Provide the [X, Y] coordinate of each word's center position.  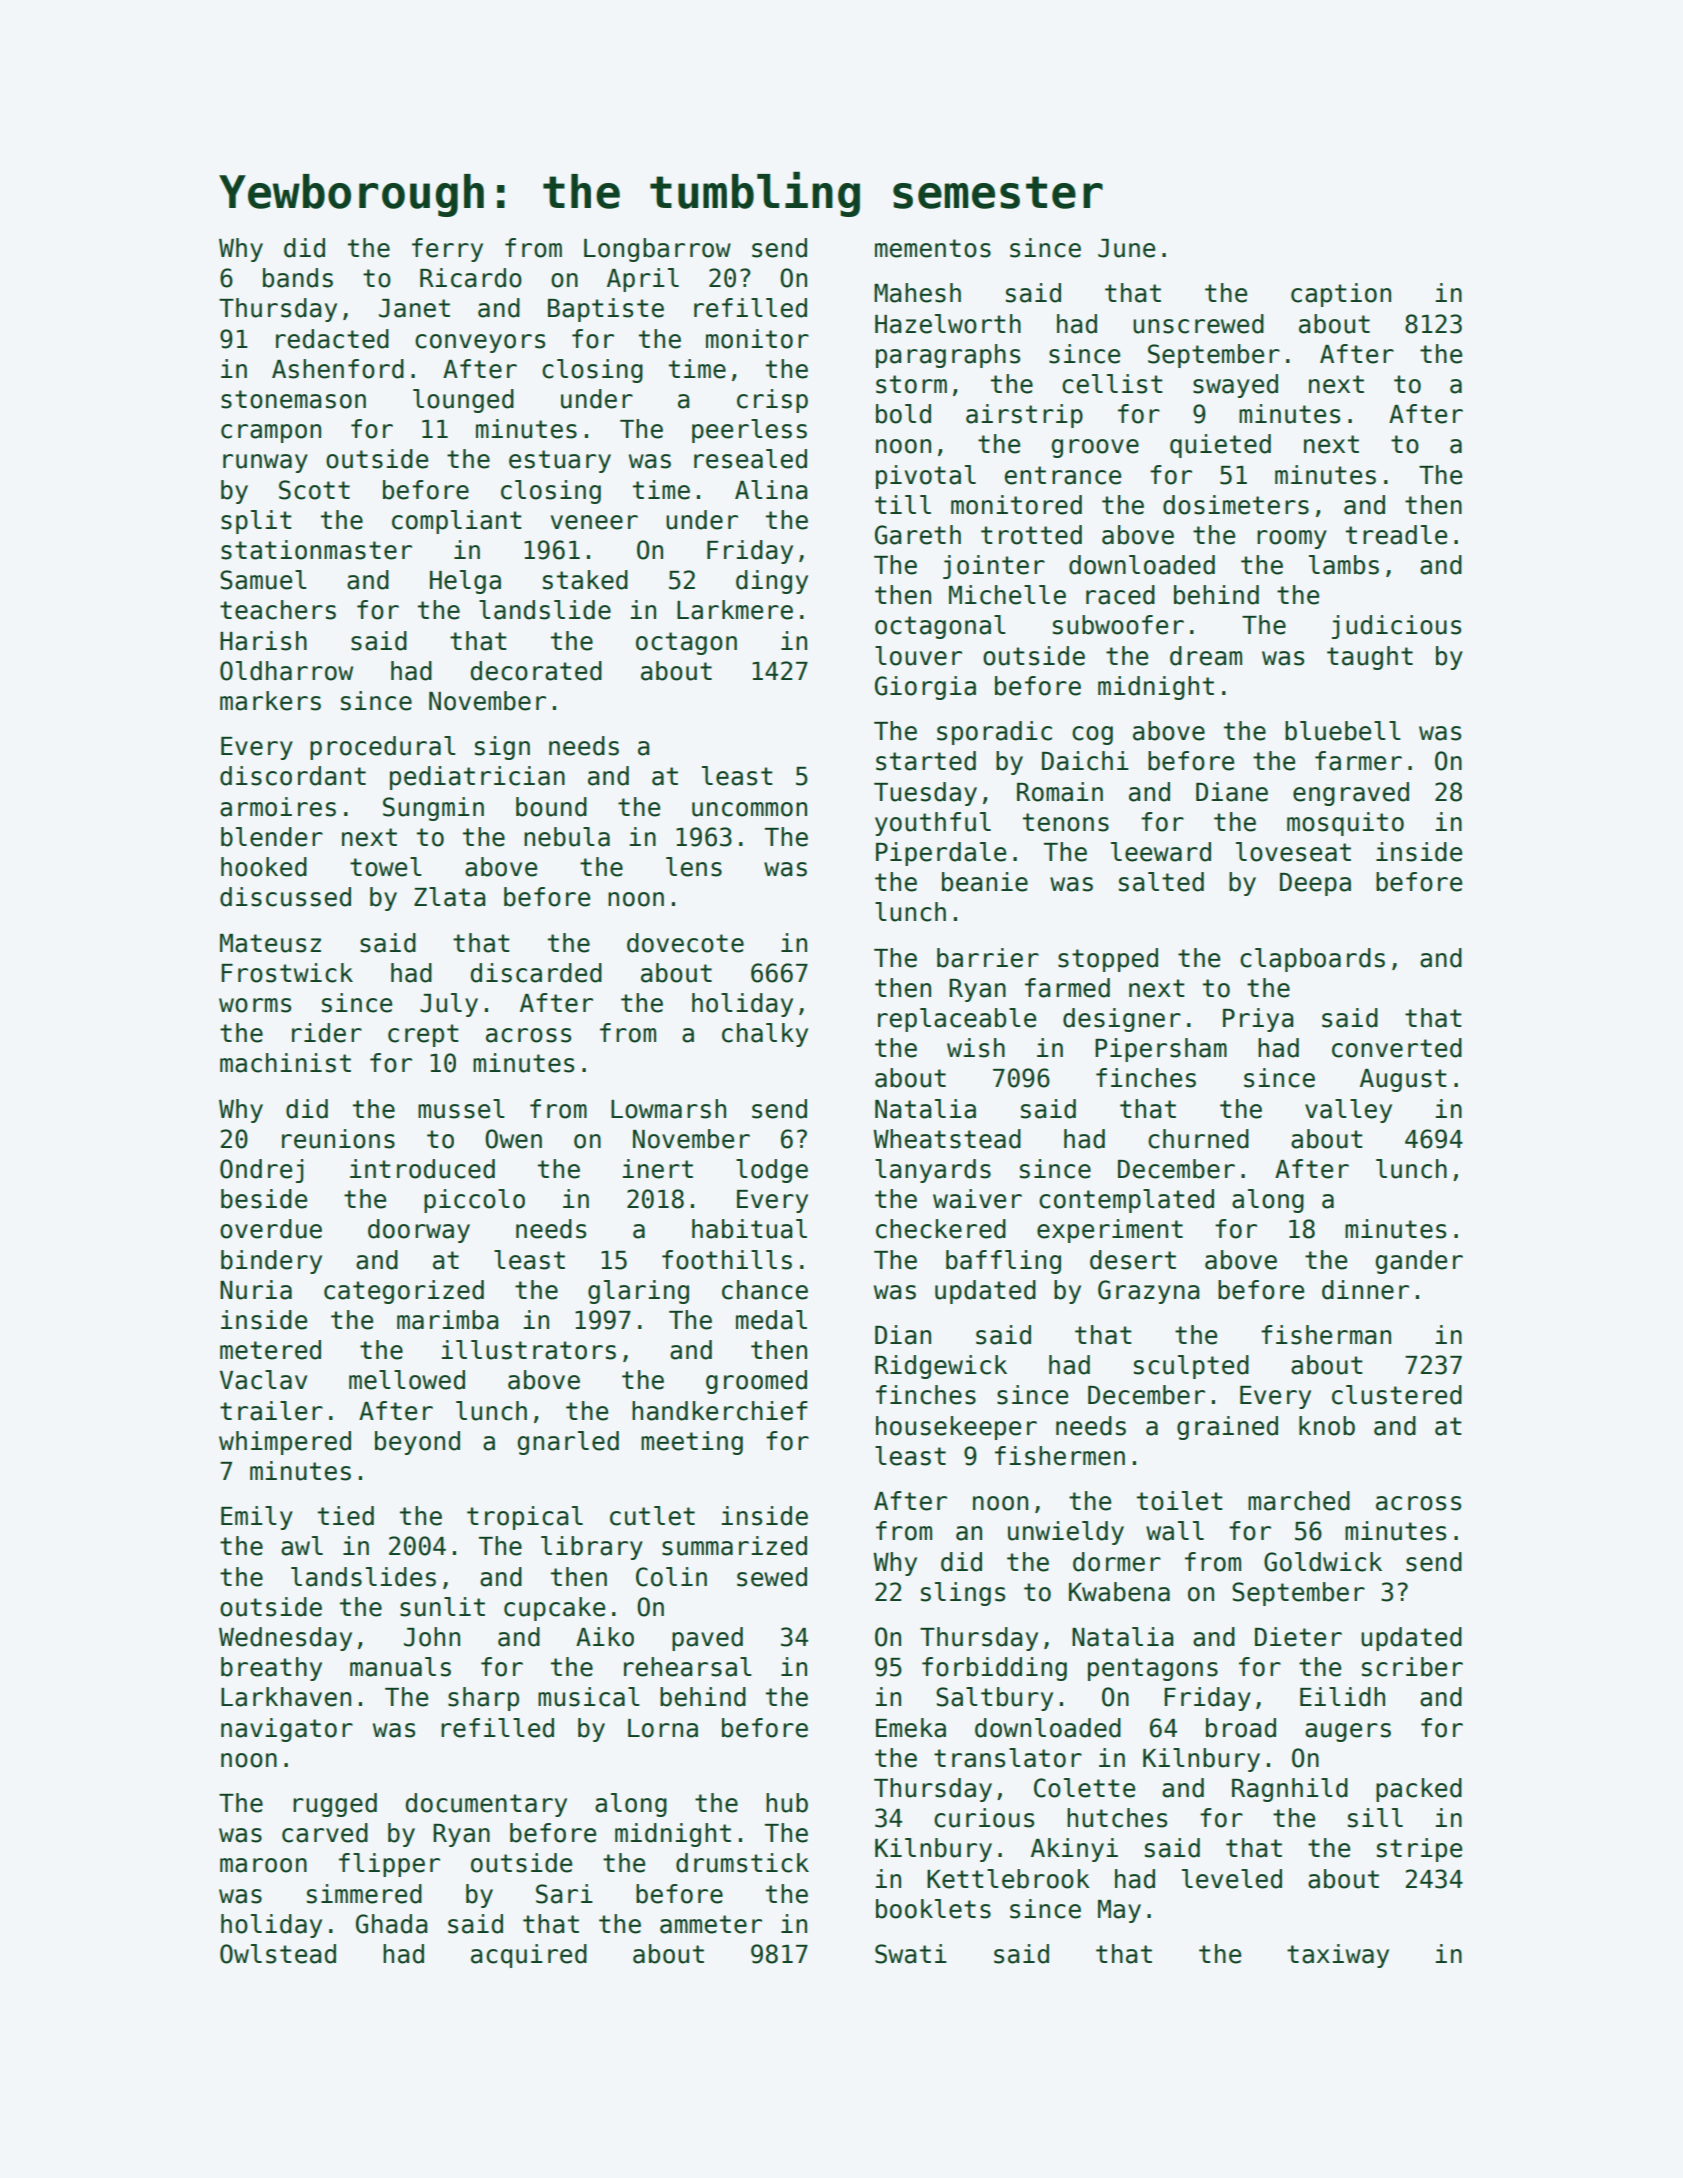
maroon [263, 1865]
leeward [1161, 852]
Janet [414, 308]
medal [771, 1320]
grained [1227, 1428]
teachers [278, 610]
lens [694, 867]
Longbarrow [657, 250]
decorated [536, 671]
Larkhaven [286, 1697]
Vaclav [263, 1380]
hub [787, 1803]
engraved [1351, 794]
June [1126, 248]
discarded [536, 973]
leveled [1232, 1879]
